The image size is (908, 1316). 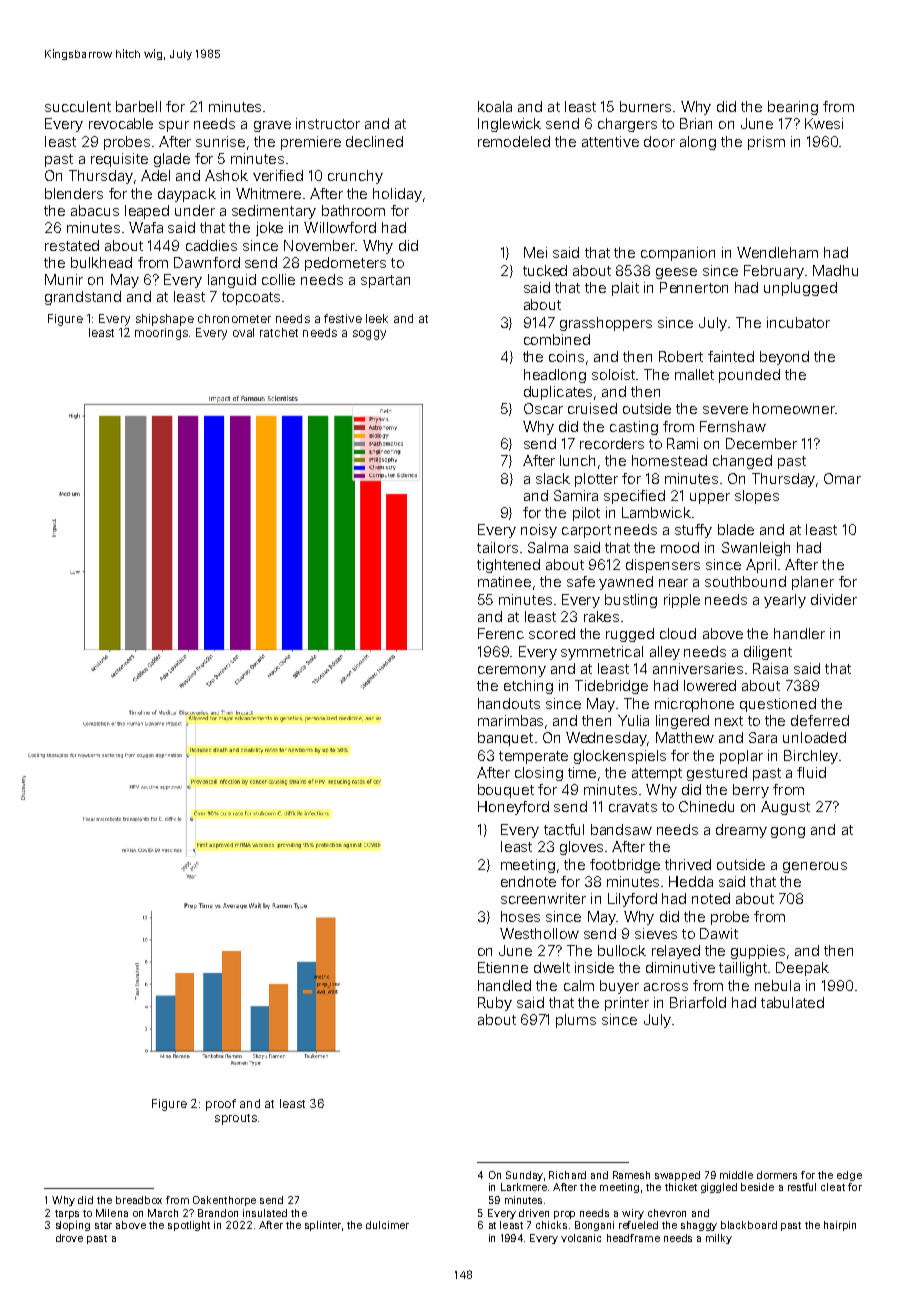 I want to click on succulent, so click(x=78, y=106).
